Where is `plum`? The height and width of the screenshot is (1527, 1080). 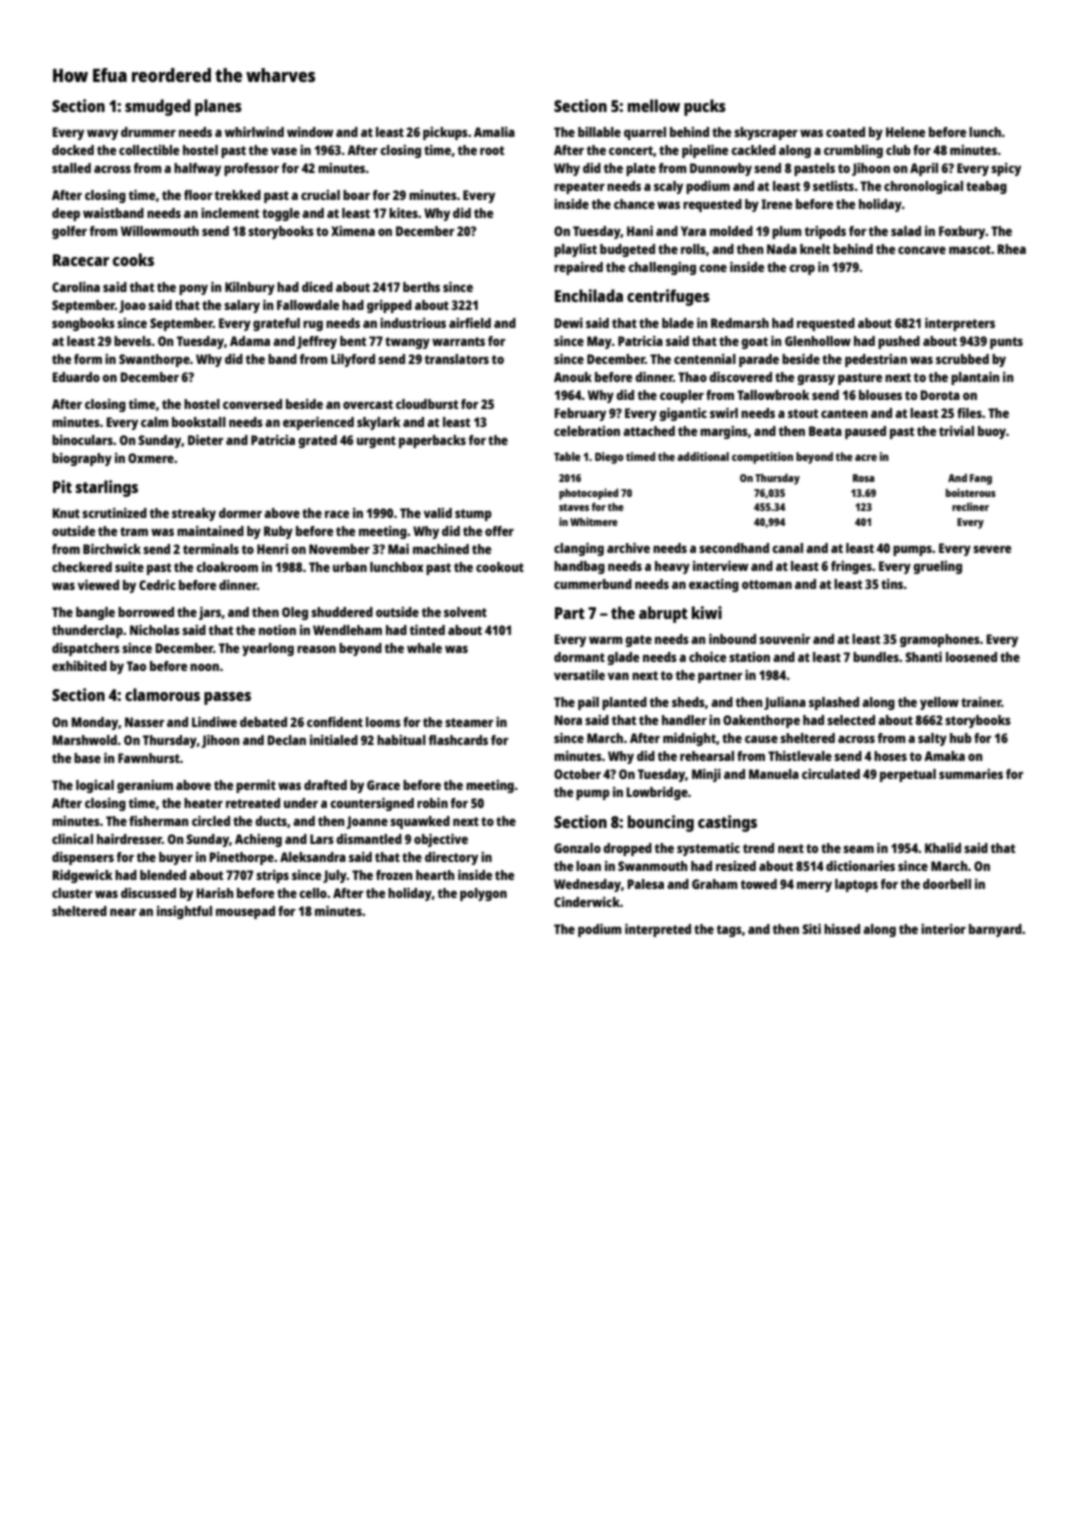
plum is located at coordinates (787, 232).
